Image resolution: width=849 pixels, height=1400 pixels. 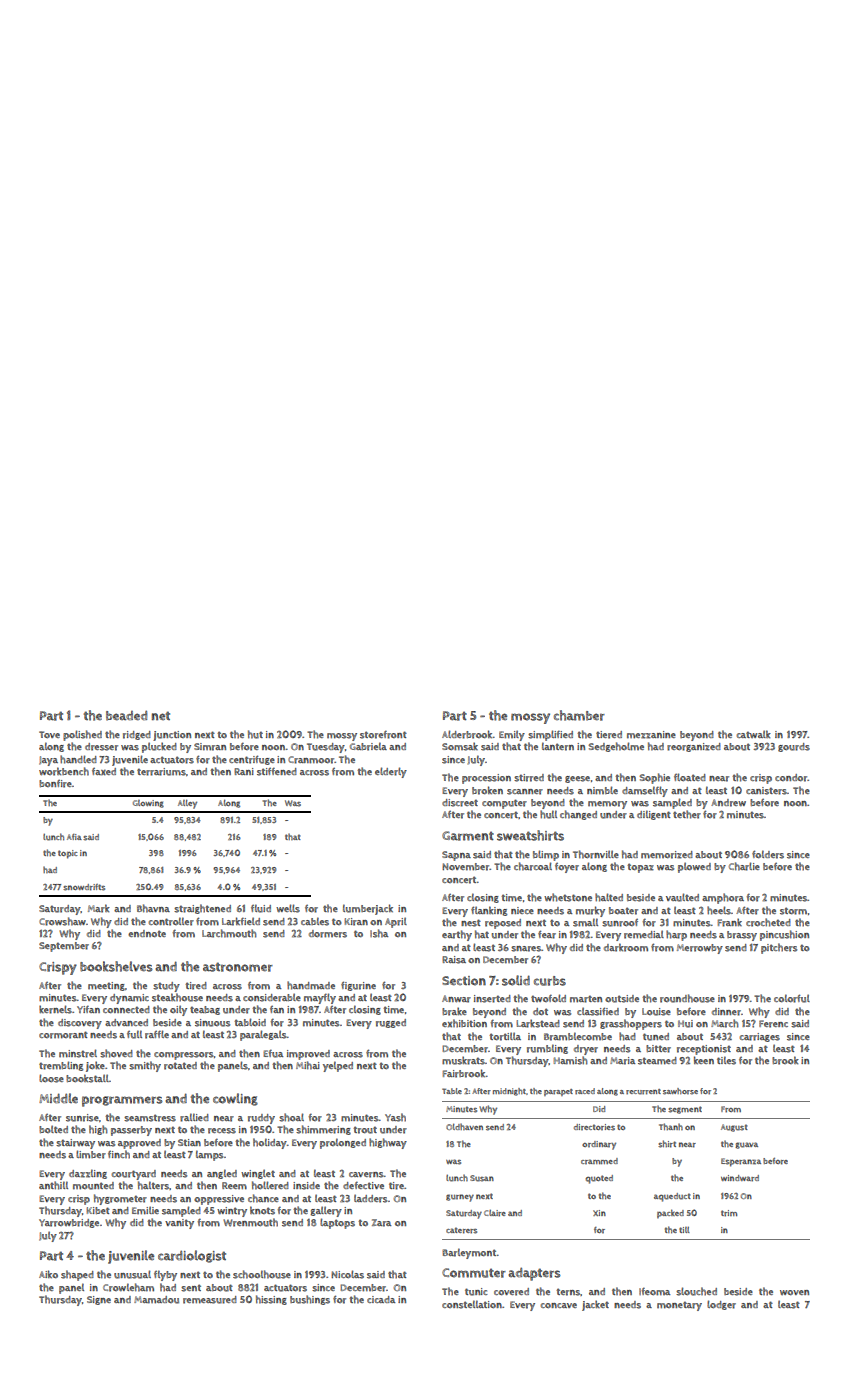 What do you see at coordinates (126, 715) in the screenshot?
I see `beaded` at bounding box center [126, 715].
